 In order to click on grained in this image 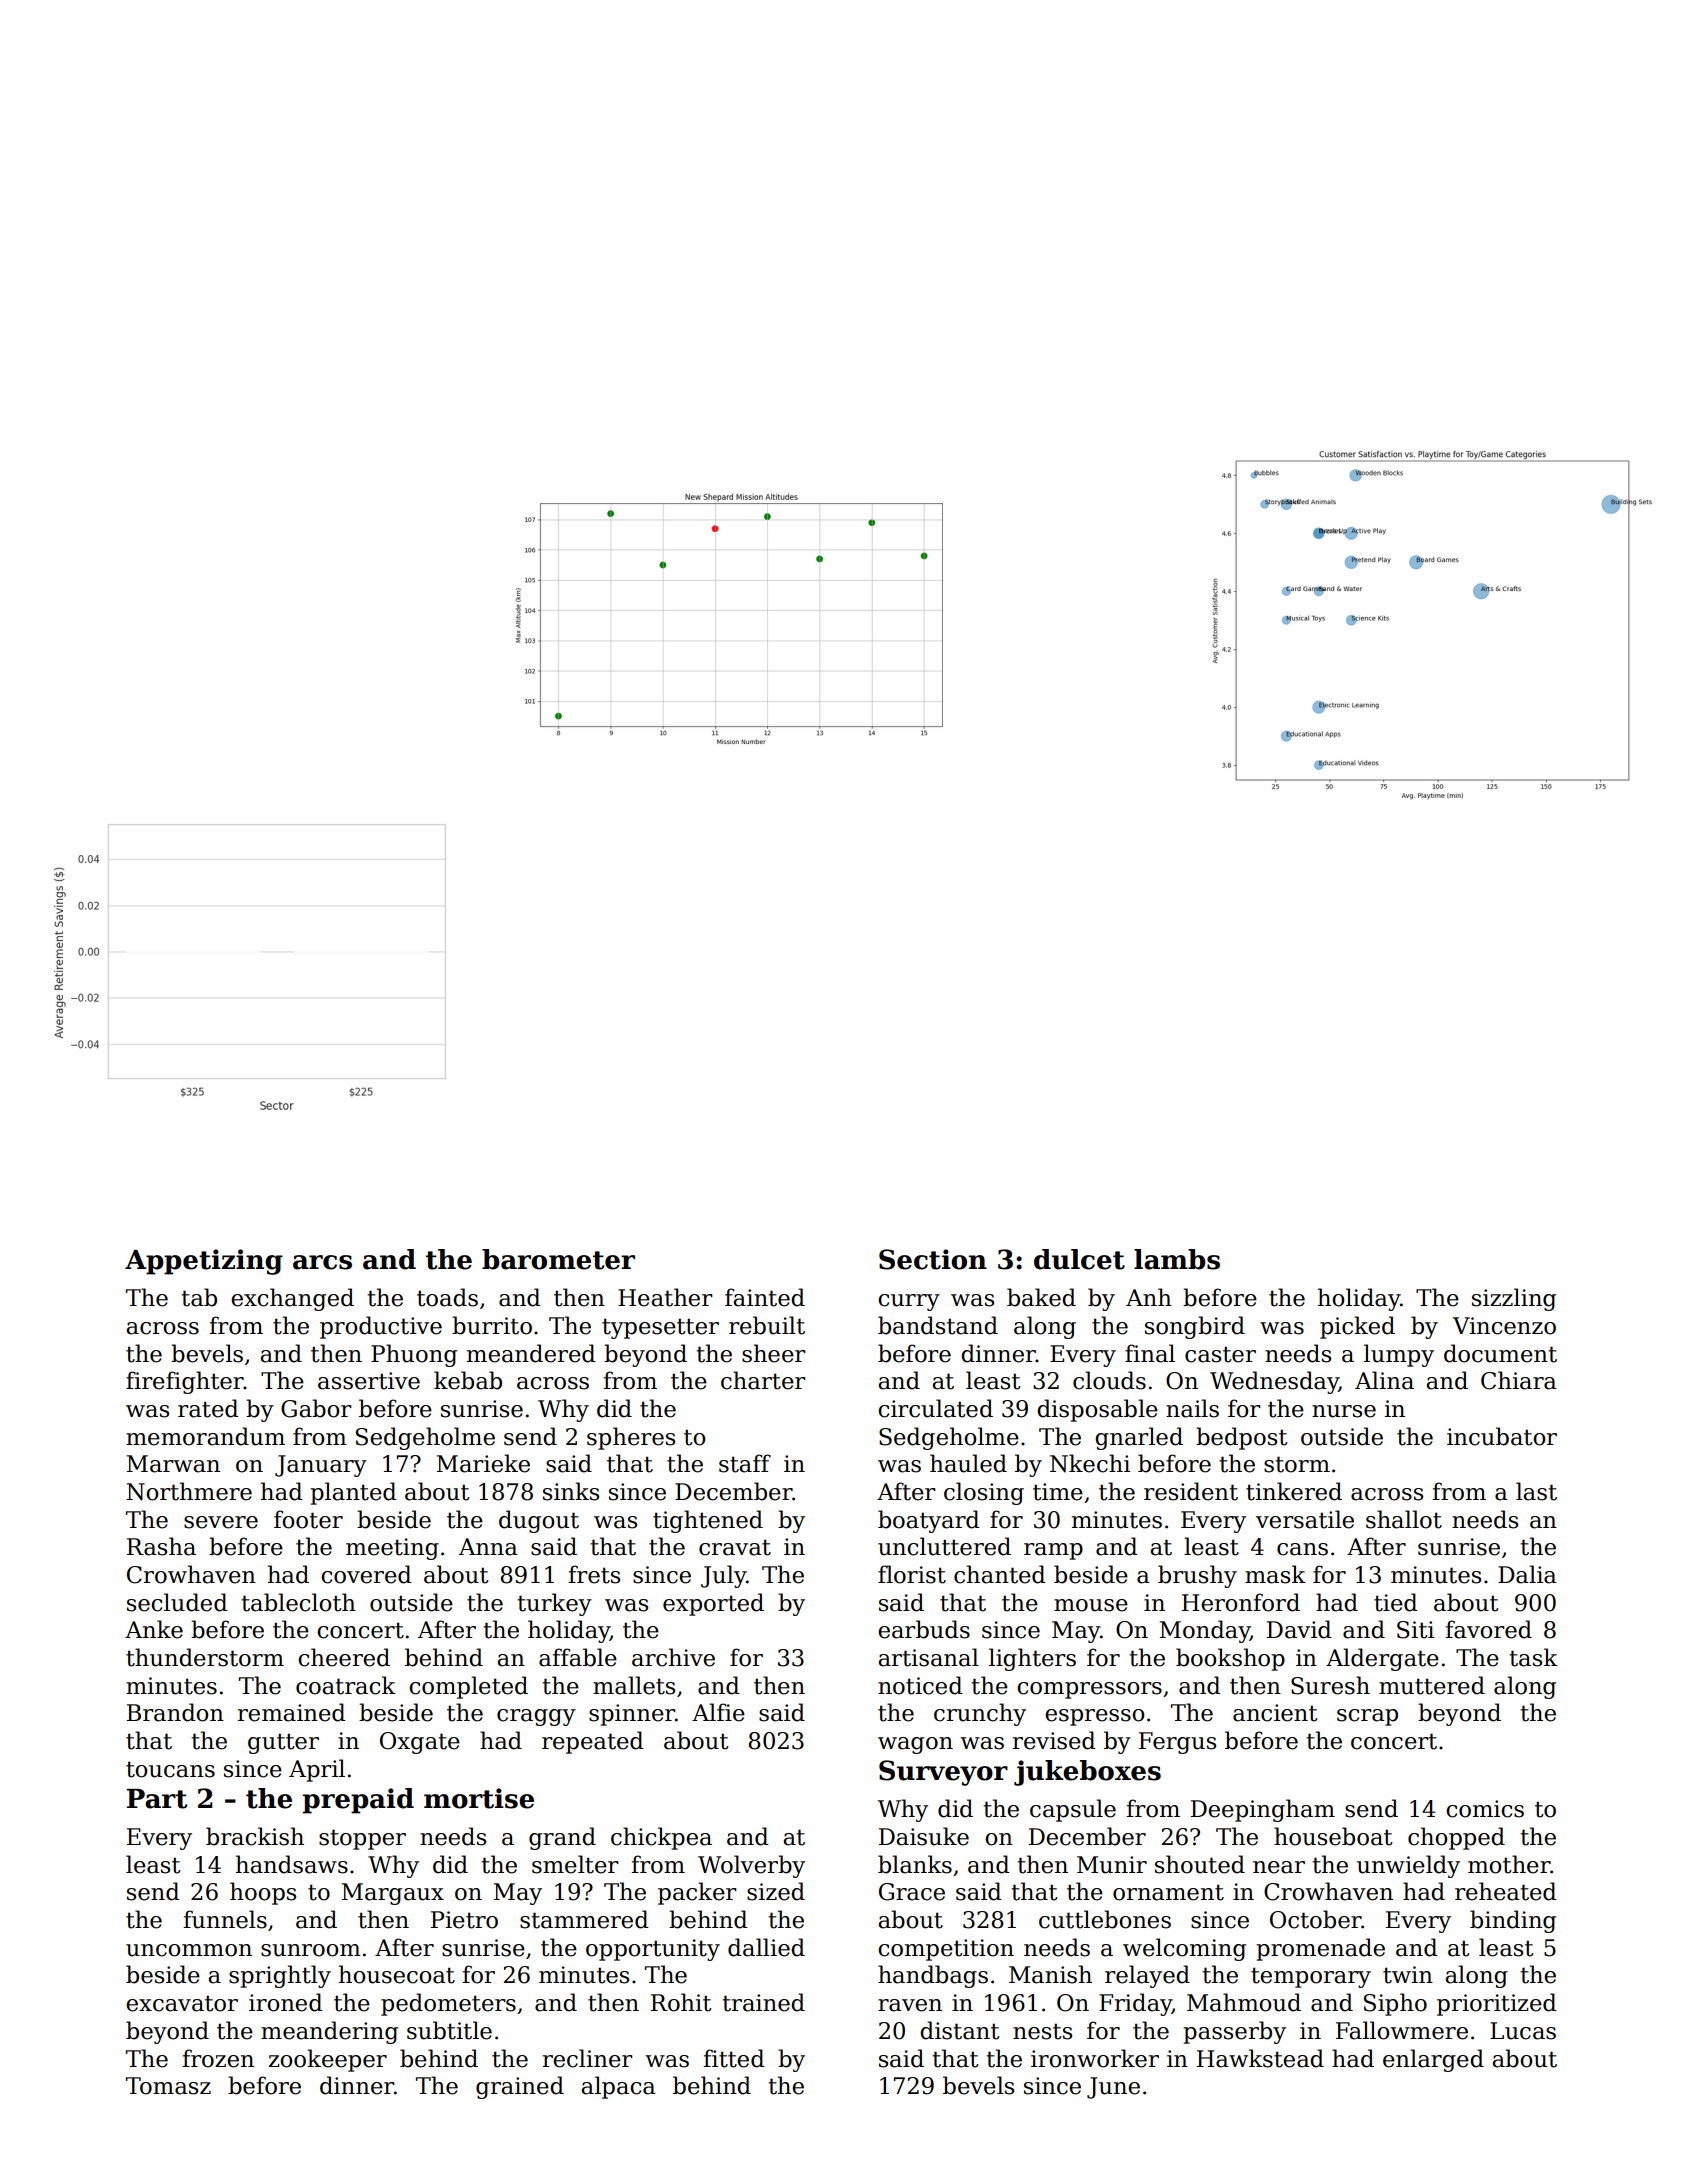, I will do `click(520, 2087)`.
